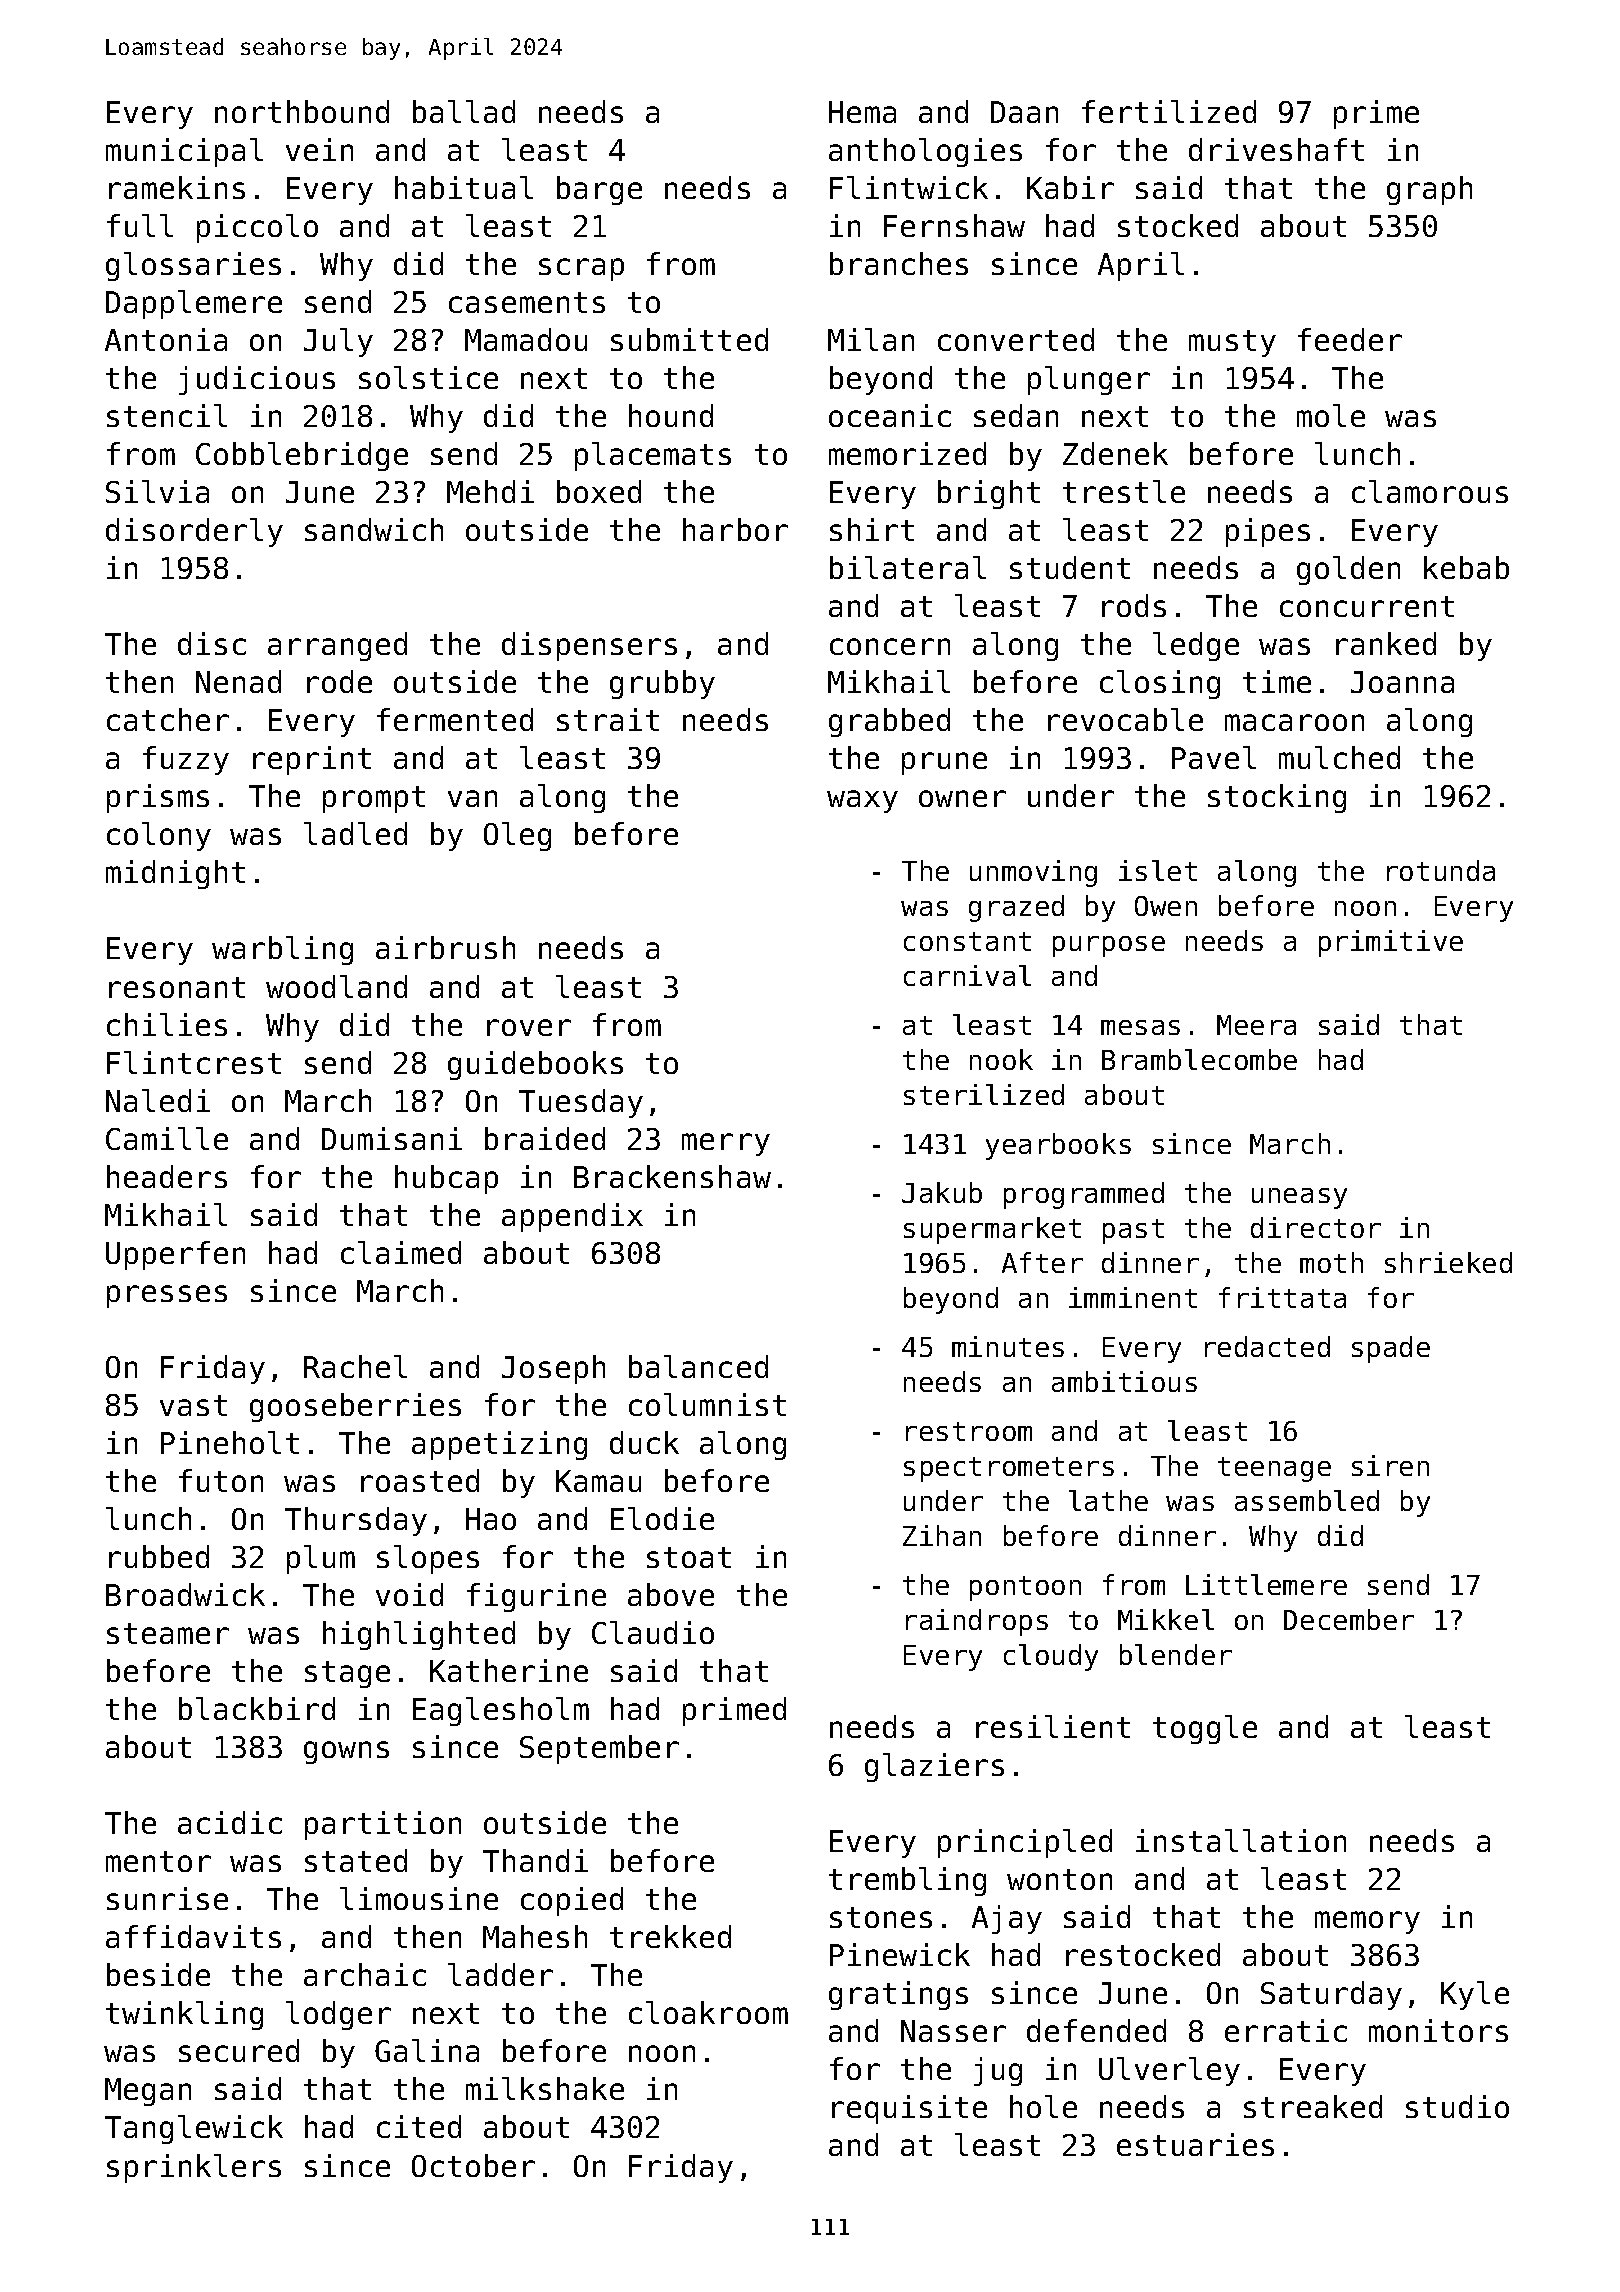 The height and width of the document is (2292, 1620). Describe the element at coordinates (1402, 682) in the document. I see `Joanna` at that location.
